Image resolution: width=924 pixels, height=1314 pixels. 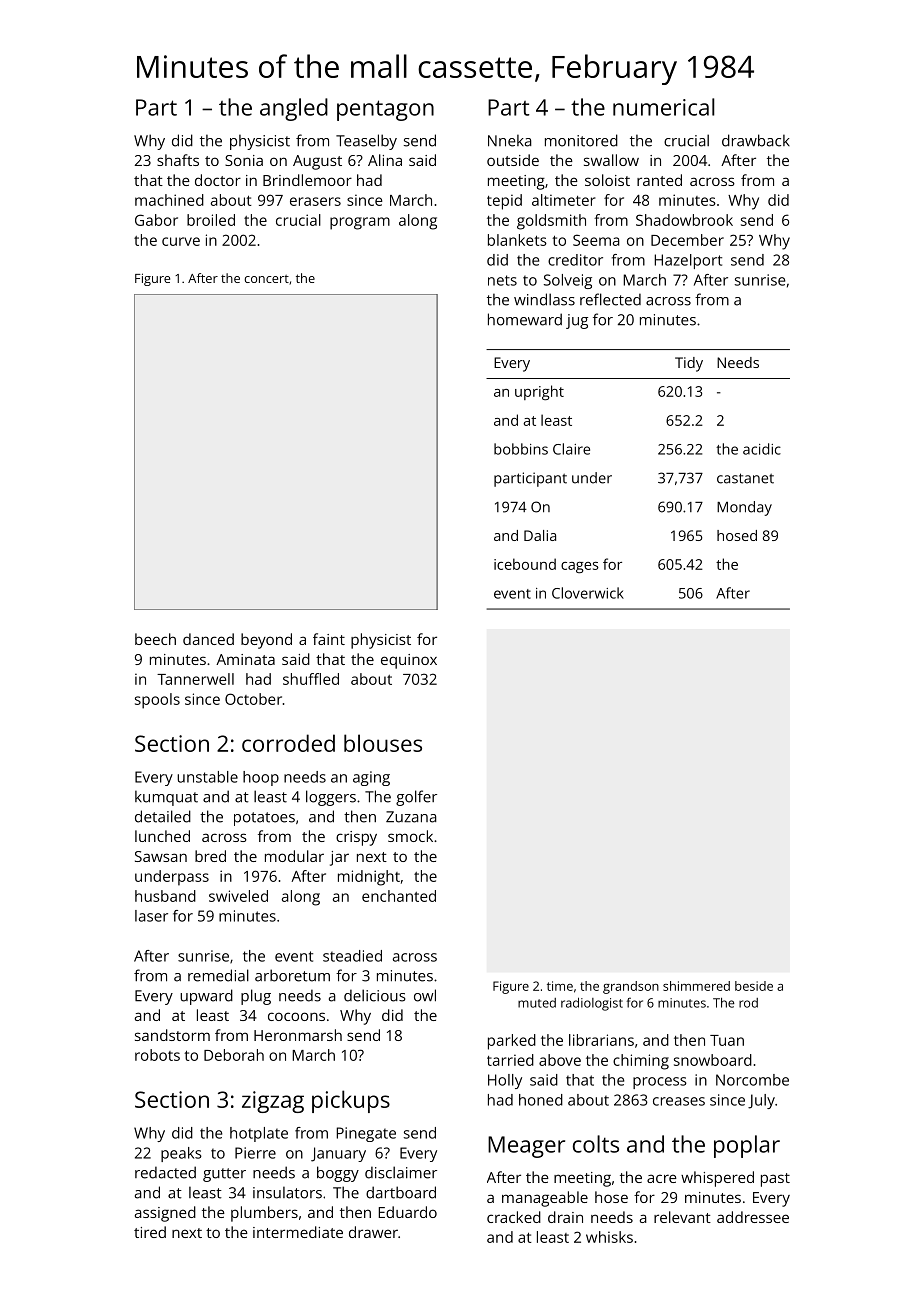 I want to click on cages, so click(x=580, y=567).
